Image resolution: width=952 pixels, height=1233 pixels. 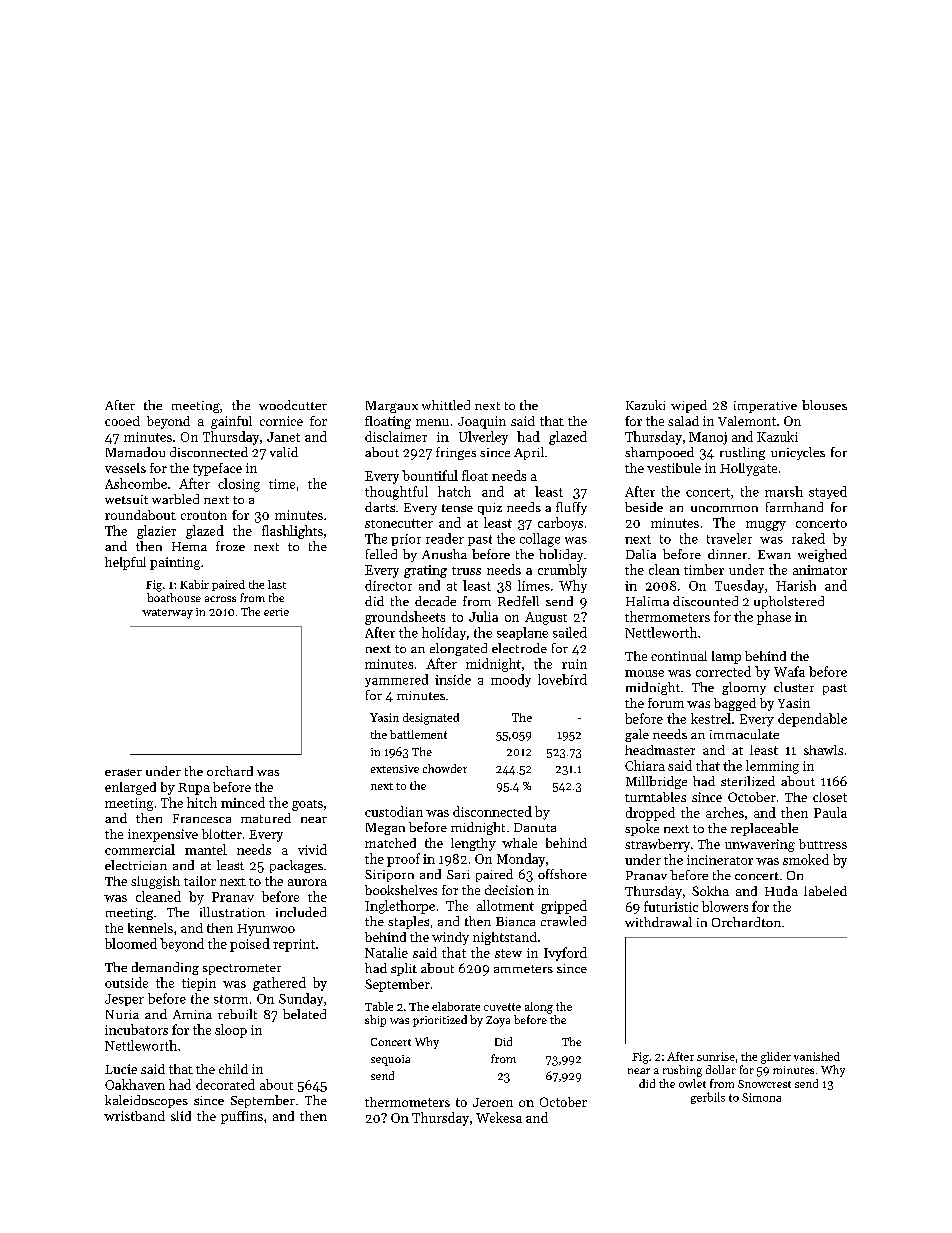 What do you see at coordinates (293, 405) in the document?
I see `woodcutter` at bounding box center [293, 405].
